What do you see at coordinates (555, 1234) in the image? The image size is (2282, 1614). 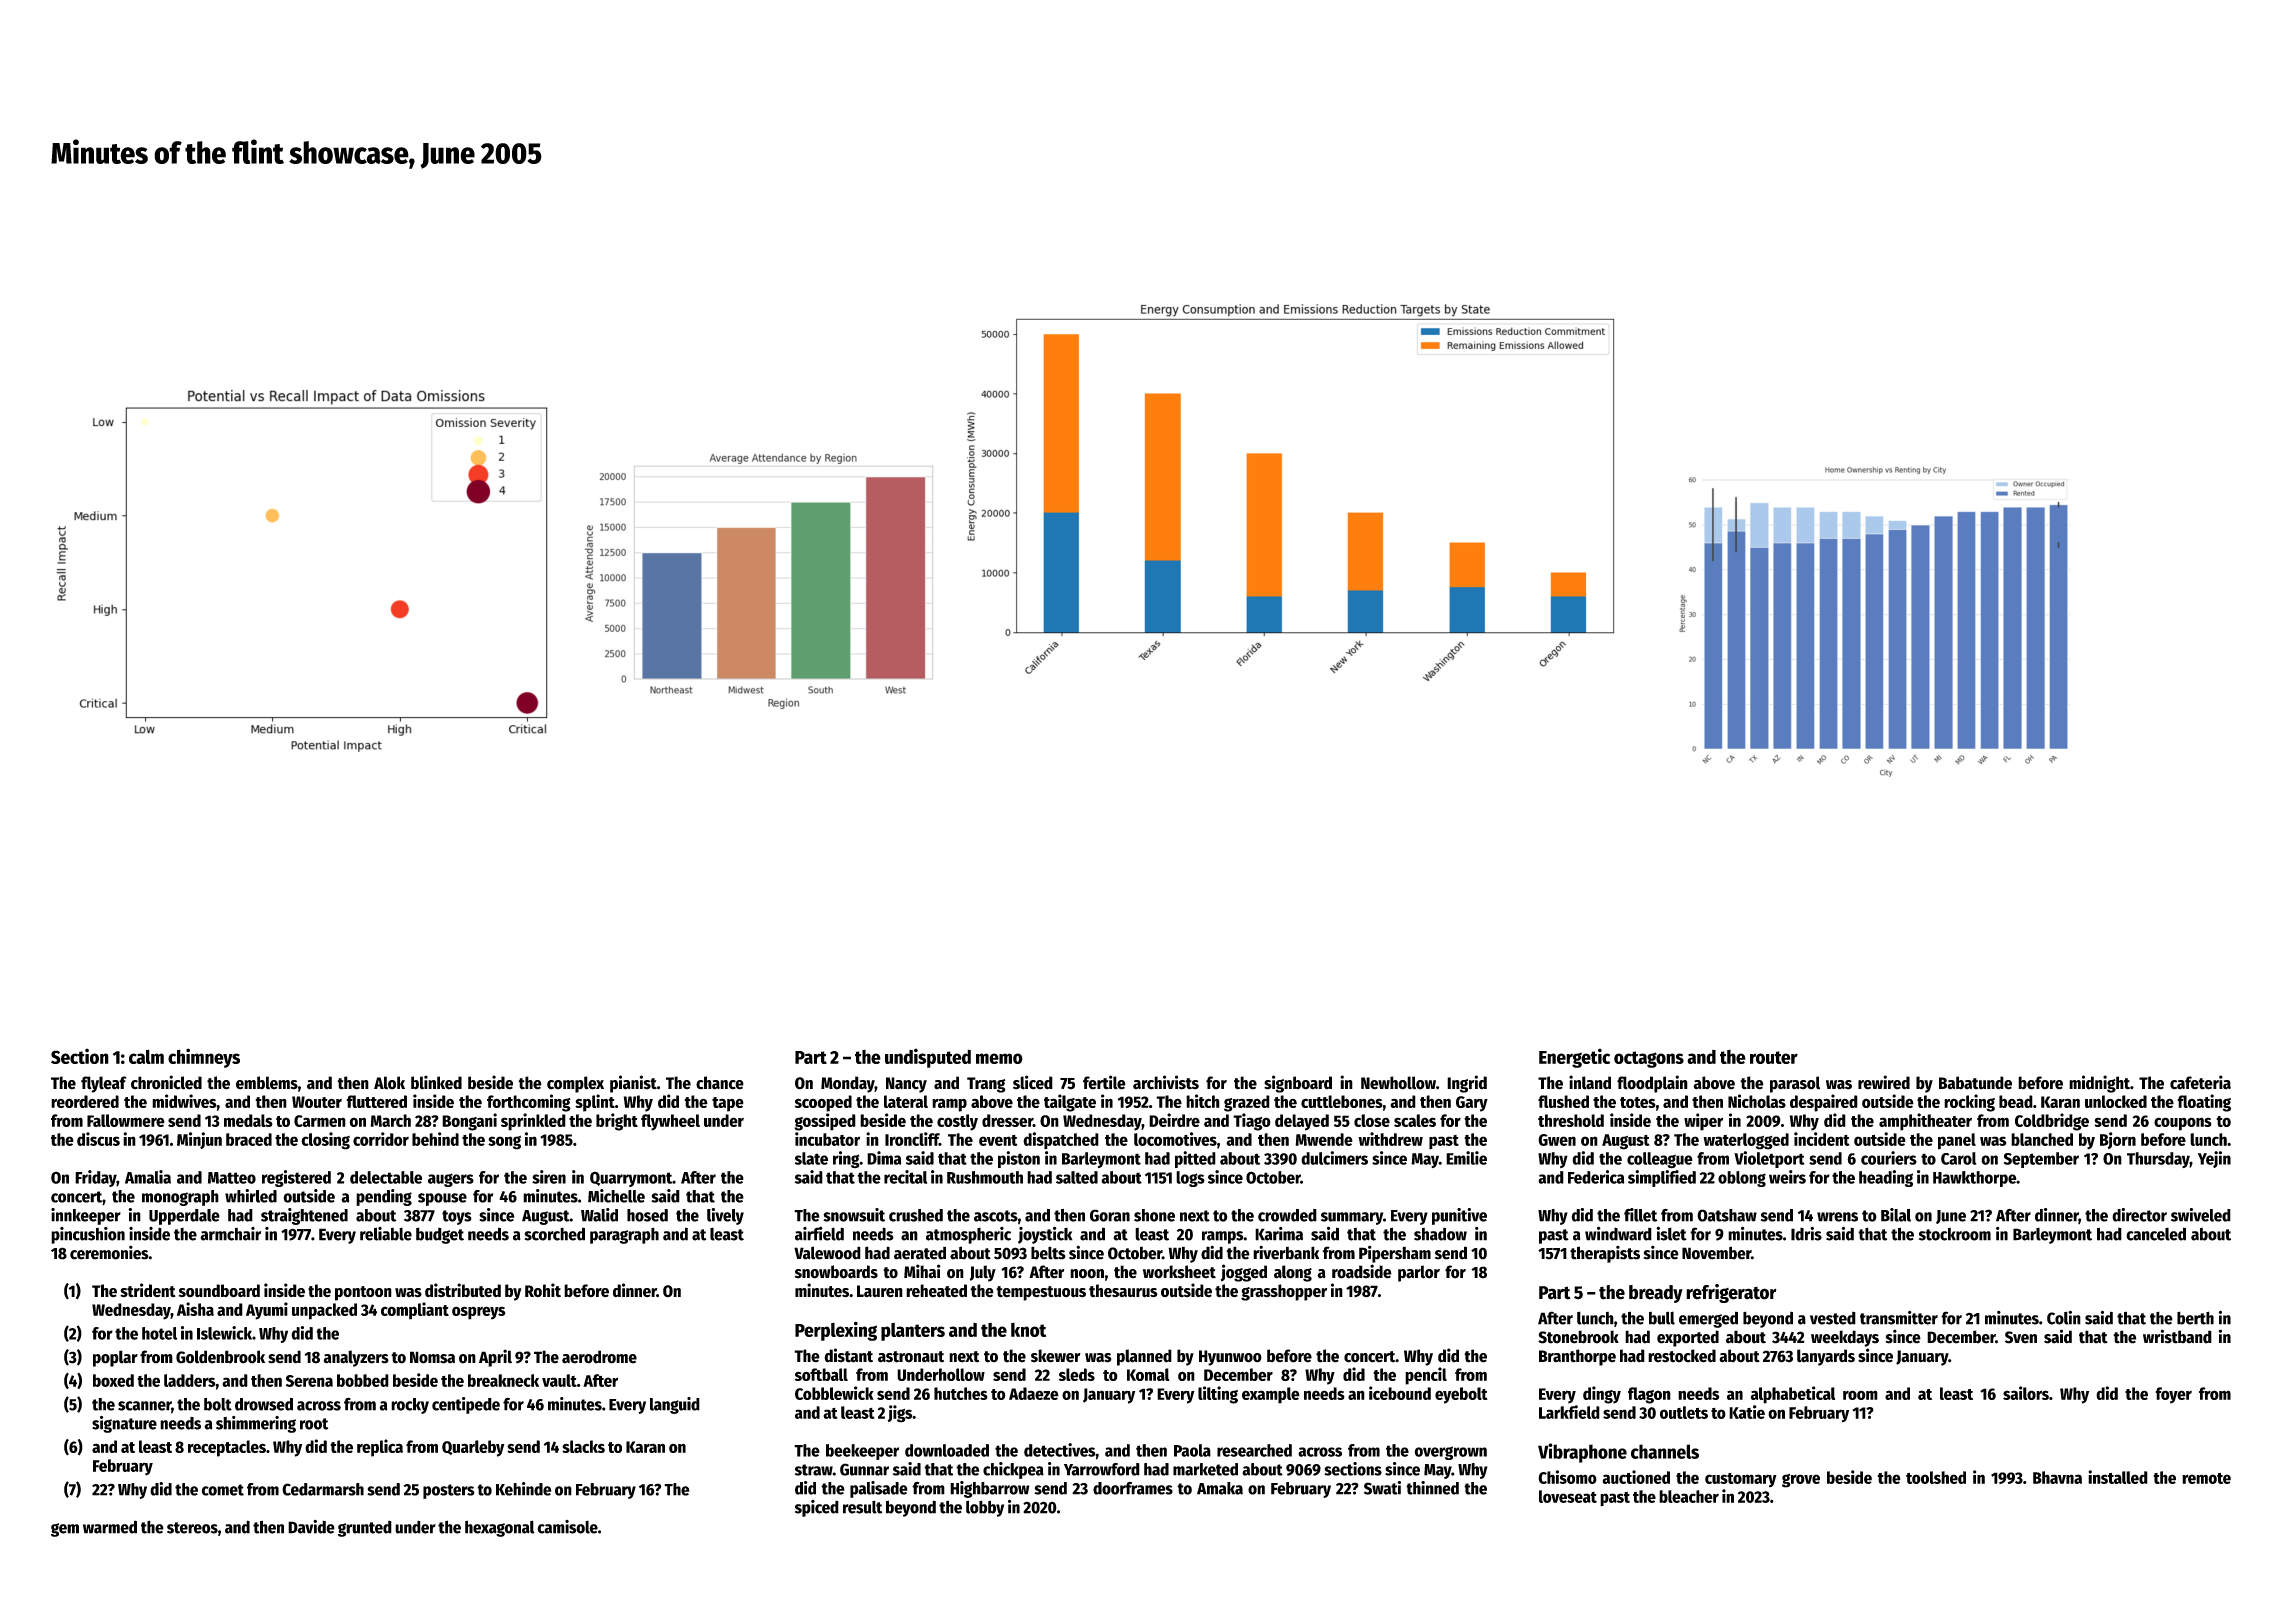 I see `scorched` at bounding box center [555, 1234].
